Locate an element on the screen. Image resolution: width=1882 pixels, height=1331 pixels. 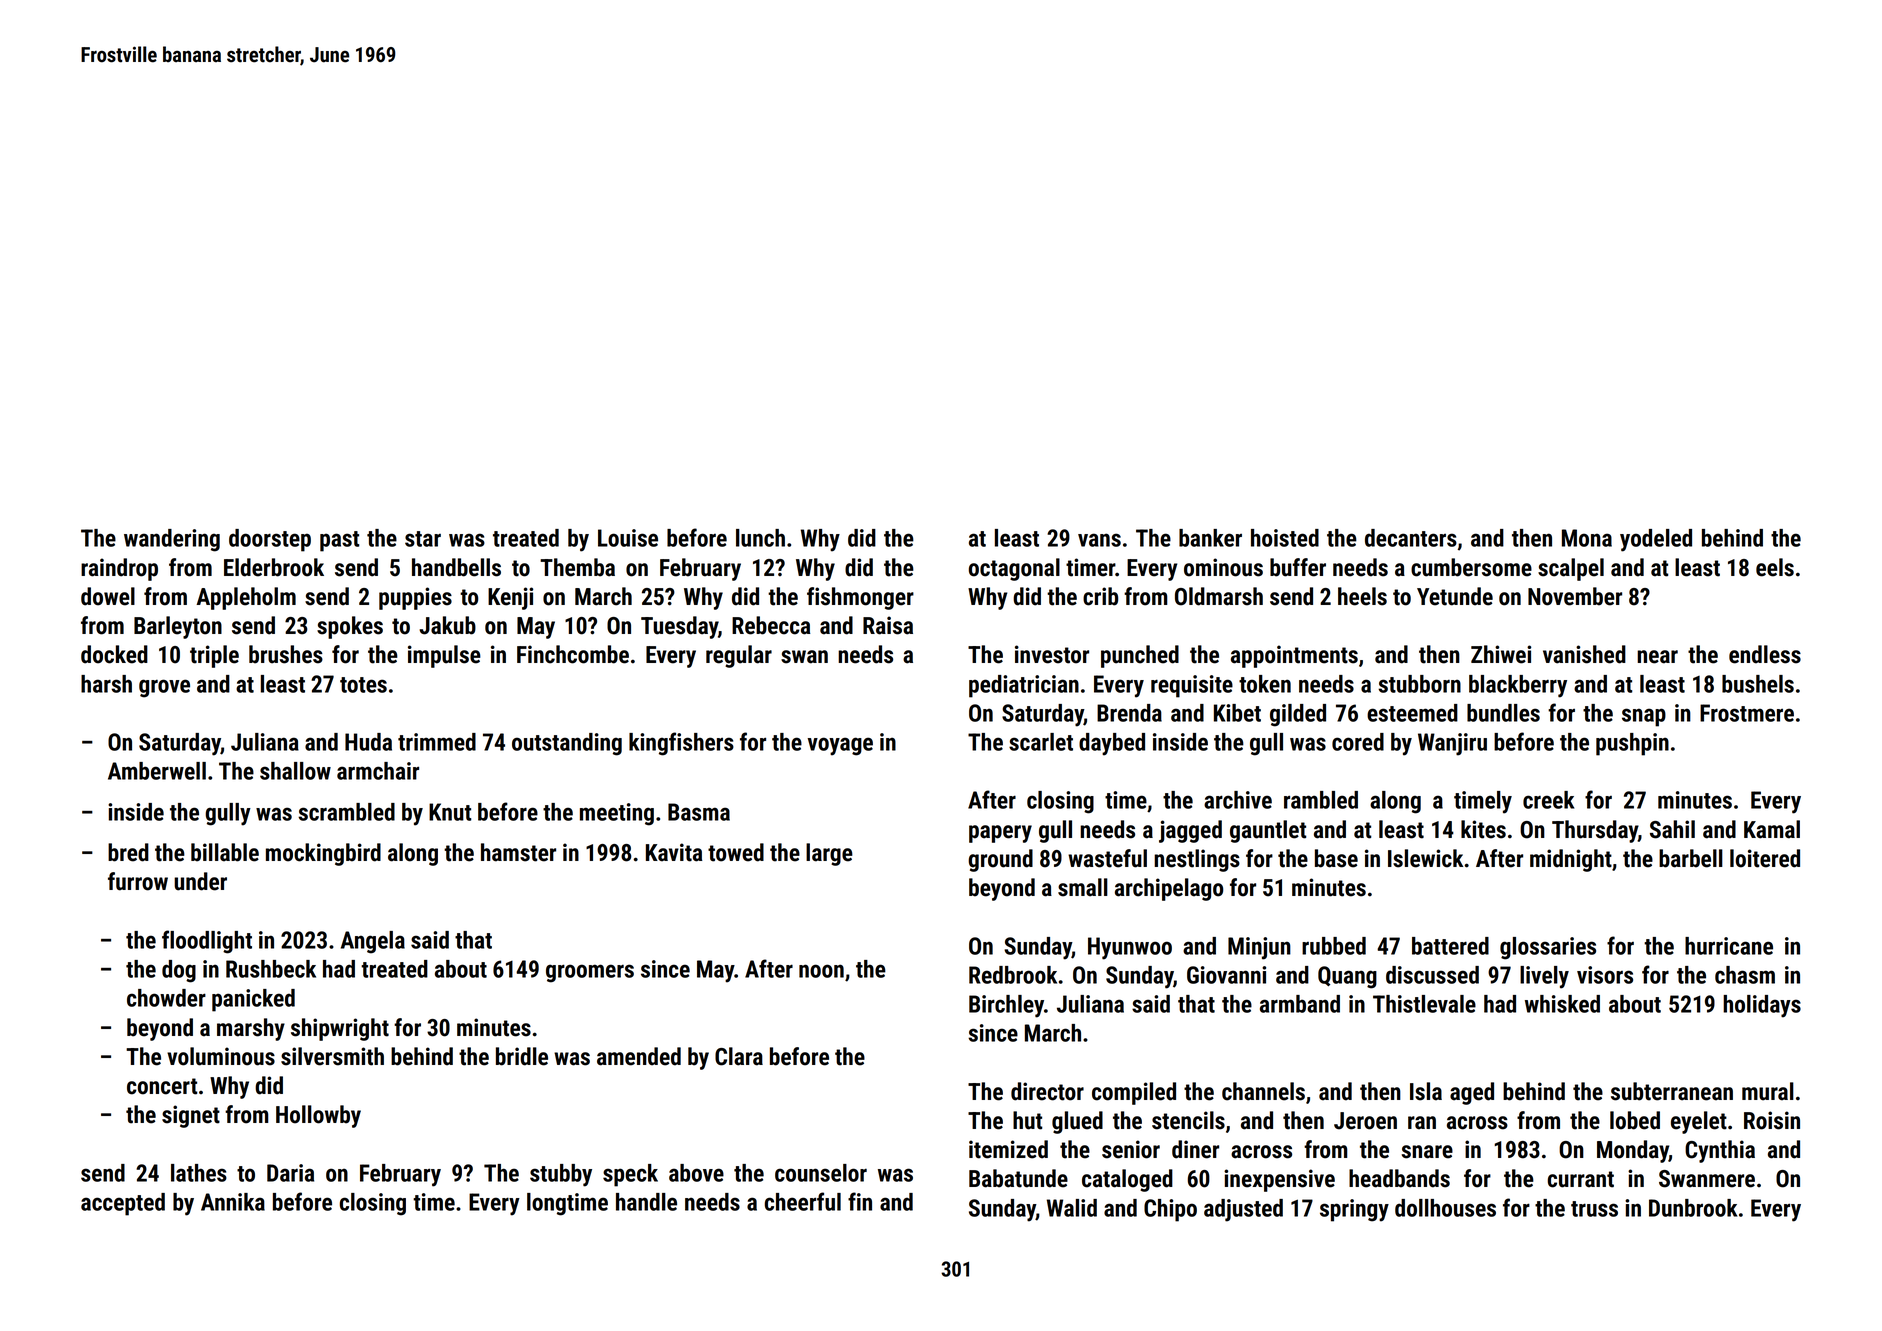
billable is located at coordinates (225, 852).
